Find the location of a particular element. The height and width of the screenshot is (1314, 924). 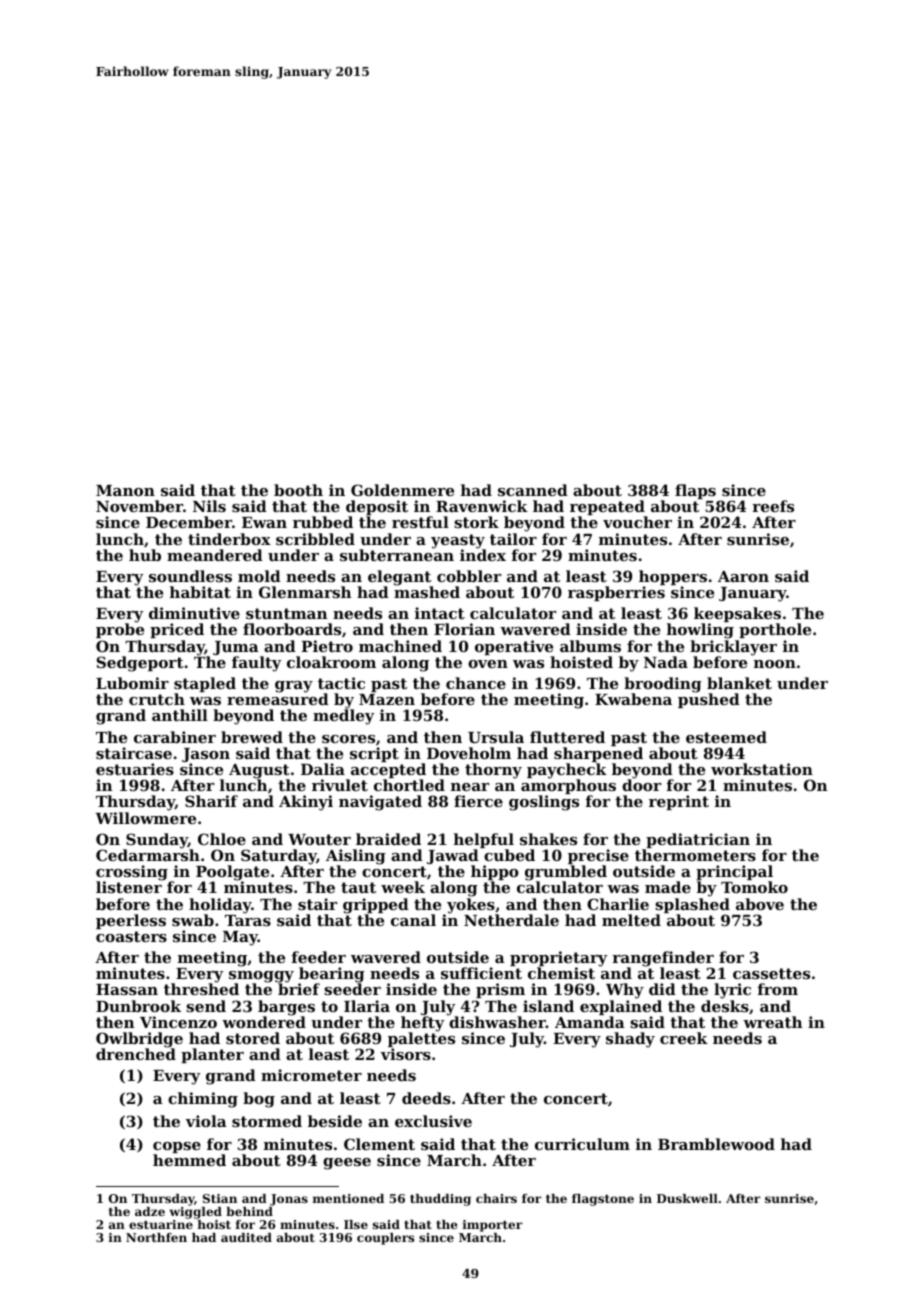

flaps is located at coordinates (695, 491).
